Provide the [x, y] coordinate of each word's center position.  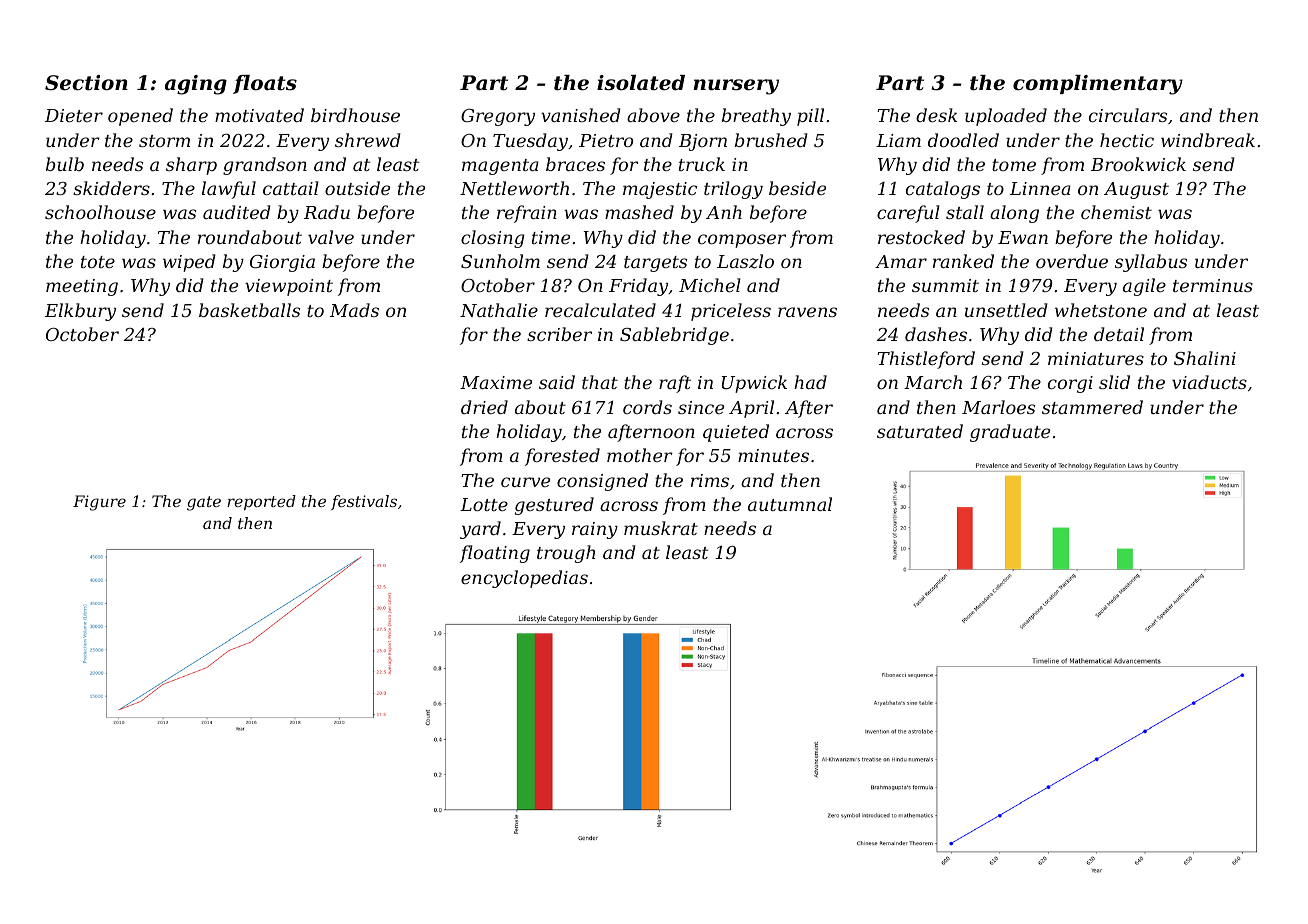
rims [710, 480]
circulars [1128, 115]
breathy [756, 117]
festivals [364, 502]
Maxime [496, 382]
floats [265, 84]
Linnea [1040, 188]
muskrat [661, 528]
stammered [1092, 407]
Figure [99, 503]
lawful [229, 190]
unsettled [1006, 310]
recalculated [600, 310]
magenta [500, 167]
